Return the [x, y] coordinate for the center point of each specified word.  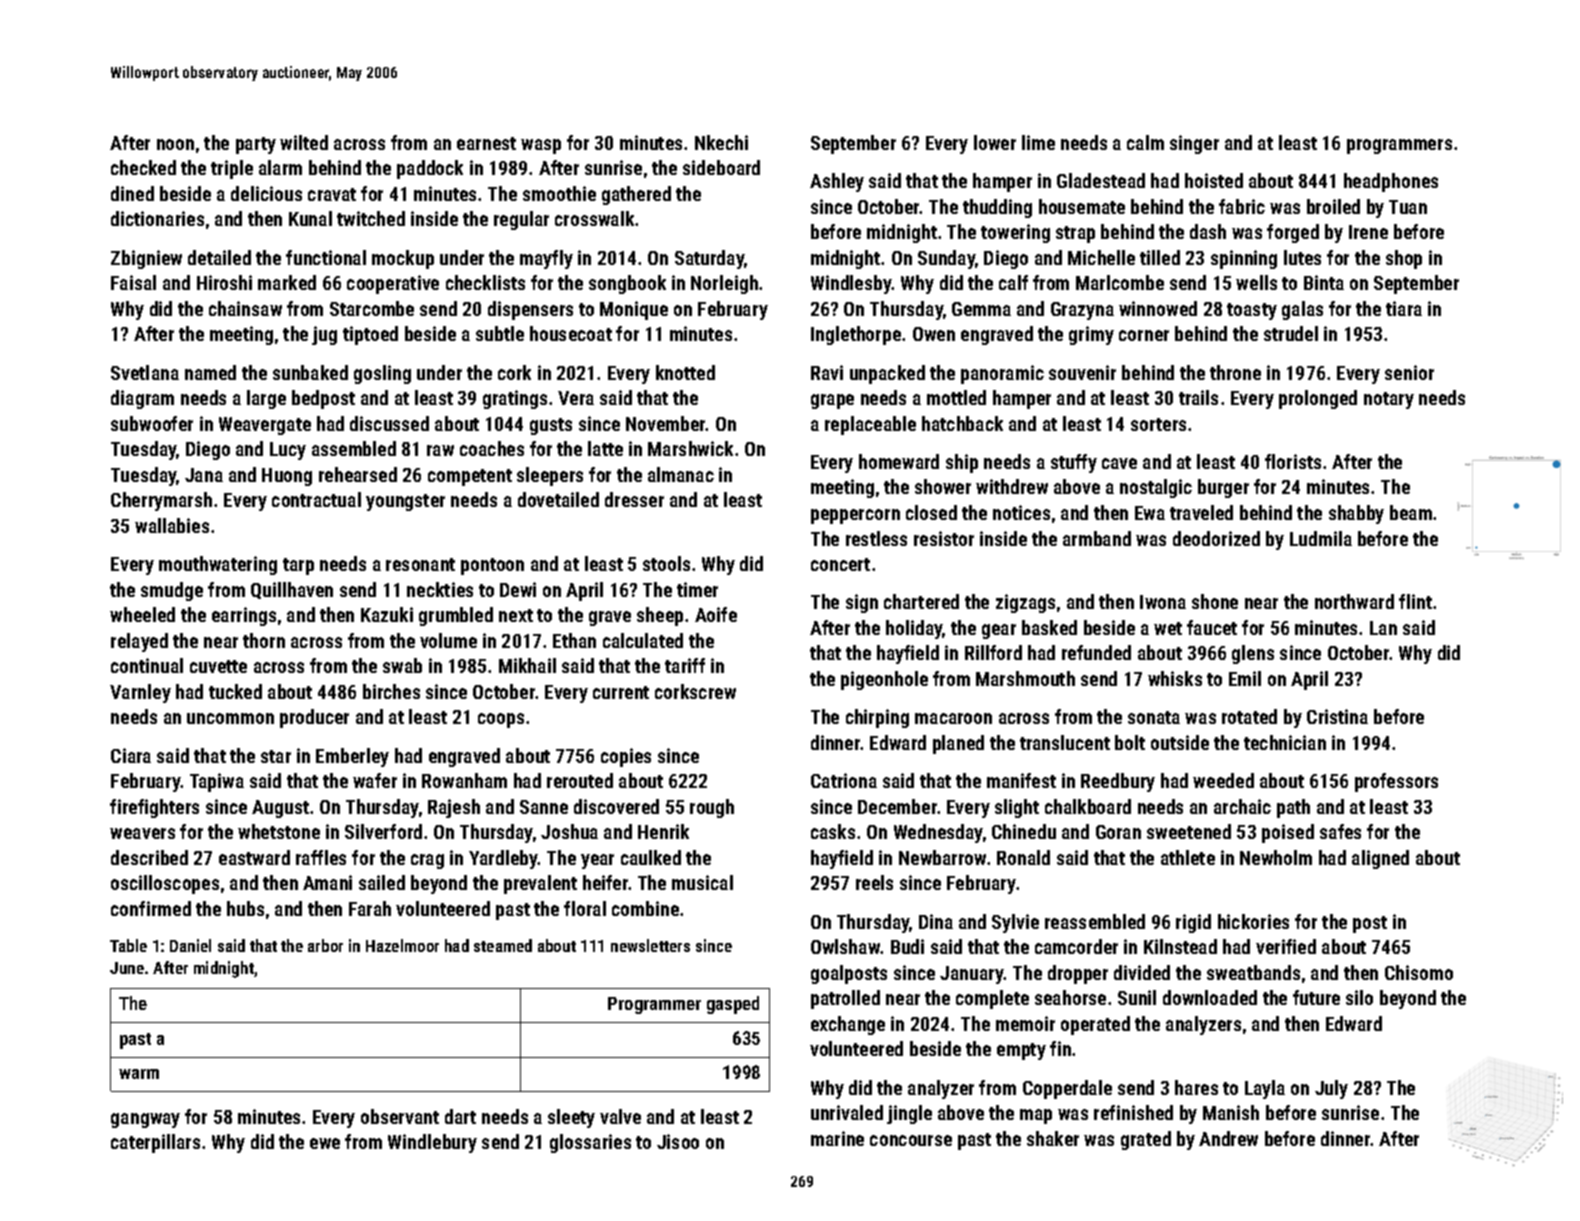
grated [1146, 1140]
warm [139, 1074]
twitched [371, 218]
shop [1404, 259]
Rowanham [464, 780]
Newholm [1276, 857]
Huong [287, 477]
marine [837, 1138]
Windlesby [851, 284]
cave [1119, 463]
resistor [944, 538]
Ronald [1023, 857]
